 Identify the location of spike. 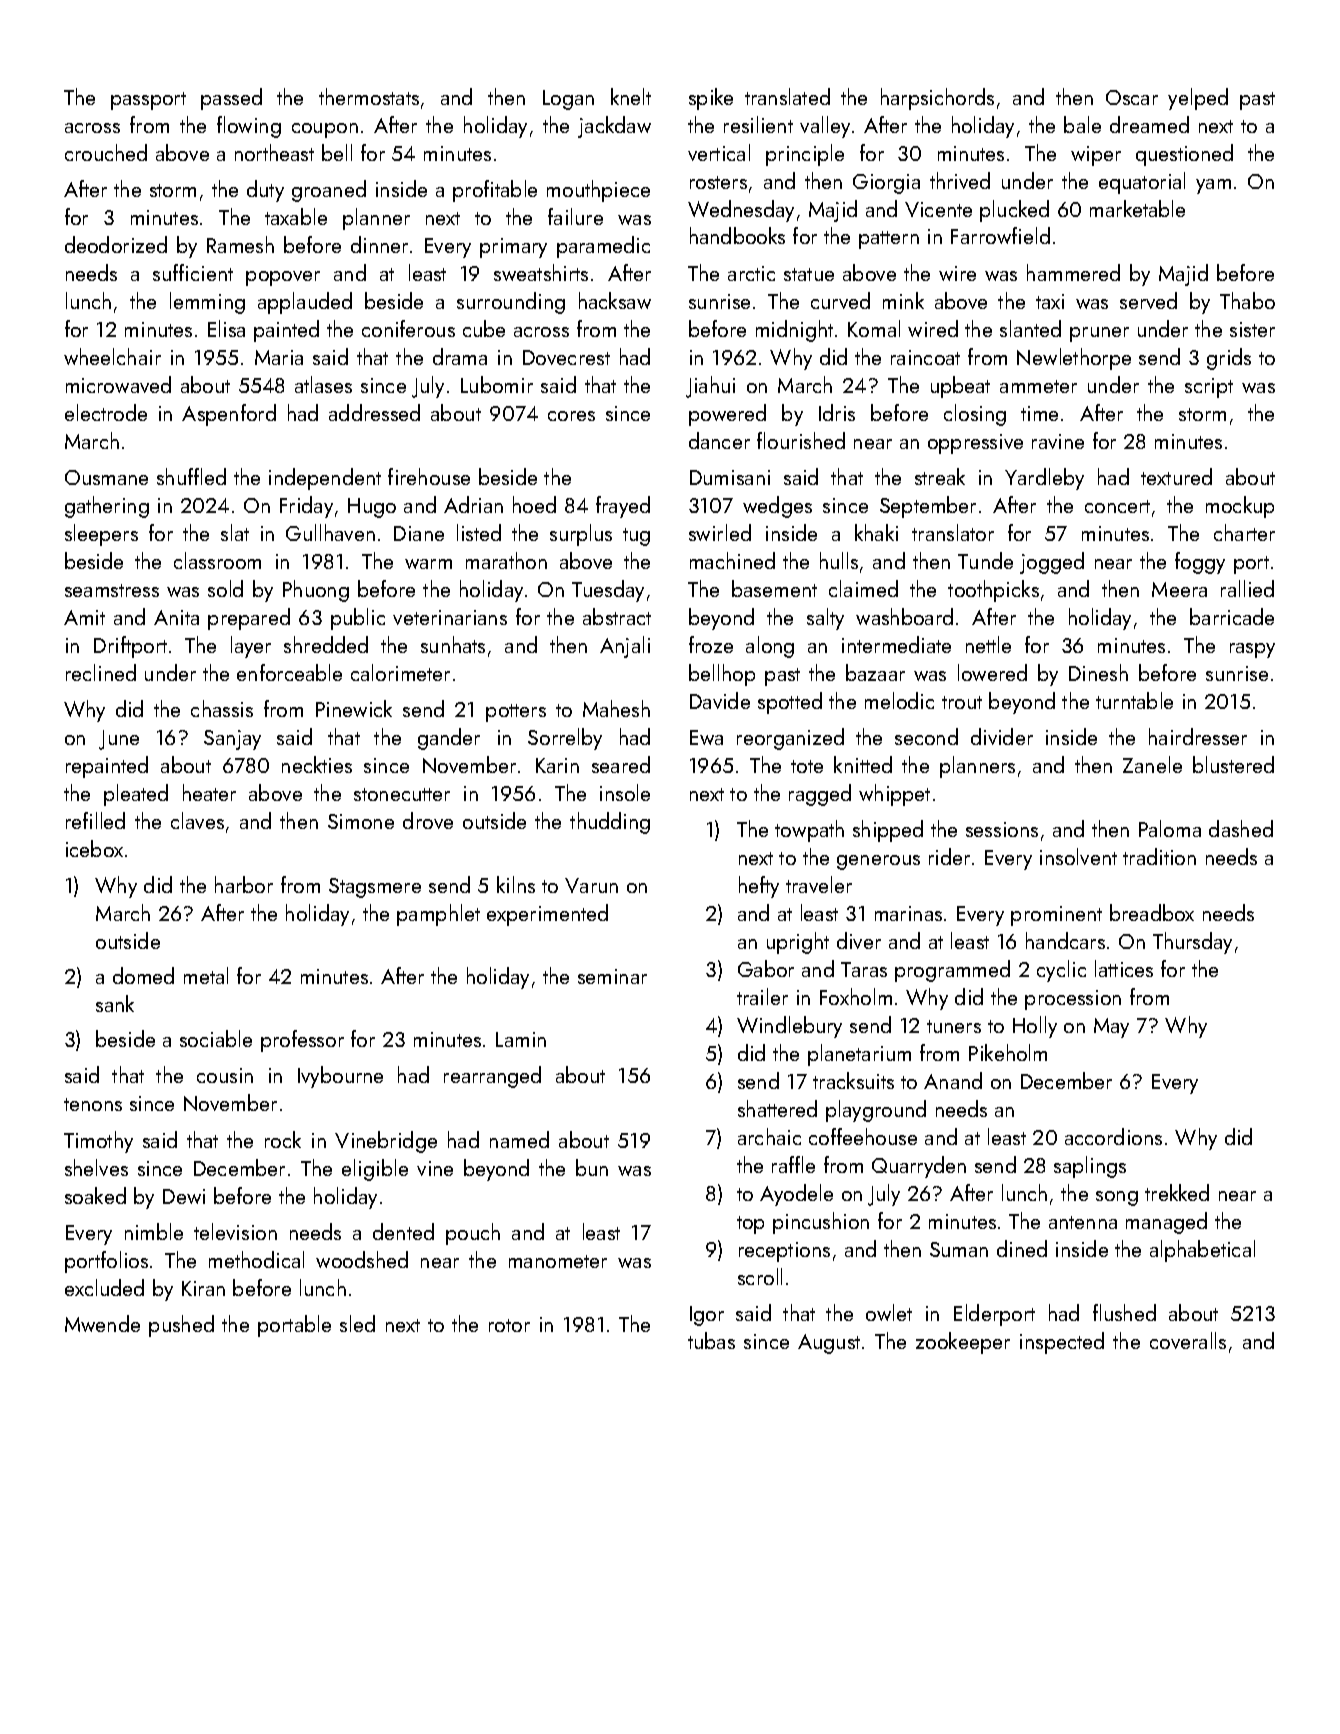
(711, 99).
